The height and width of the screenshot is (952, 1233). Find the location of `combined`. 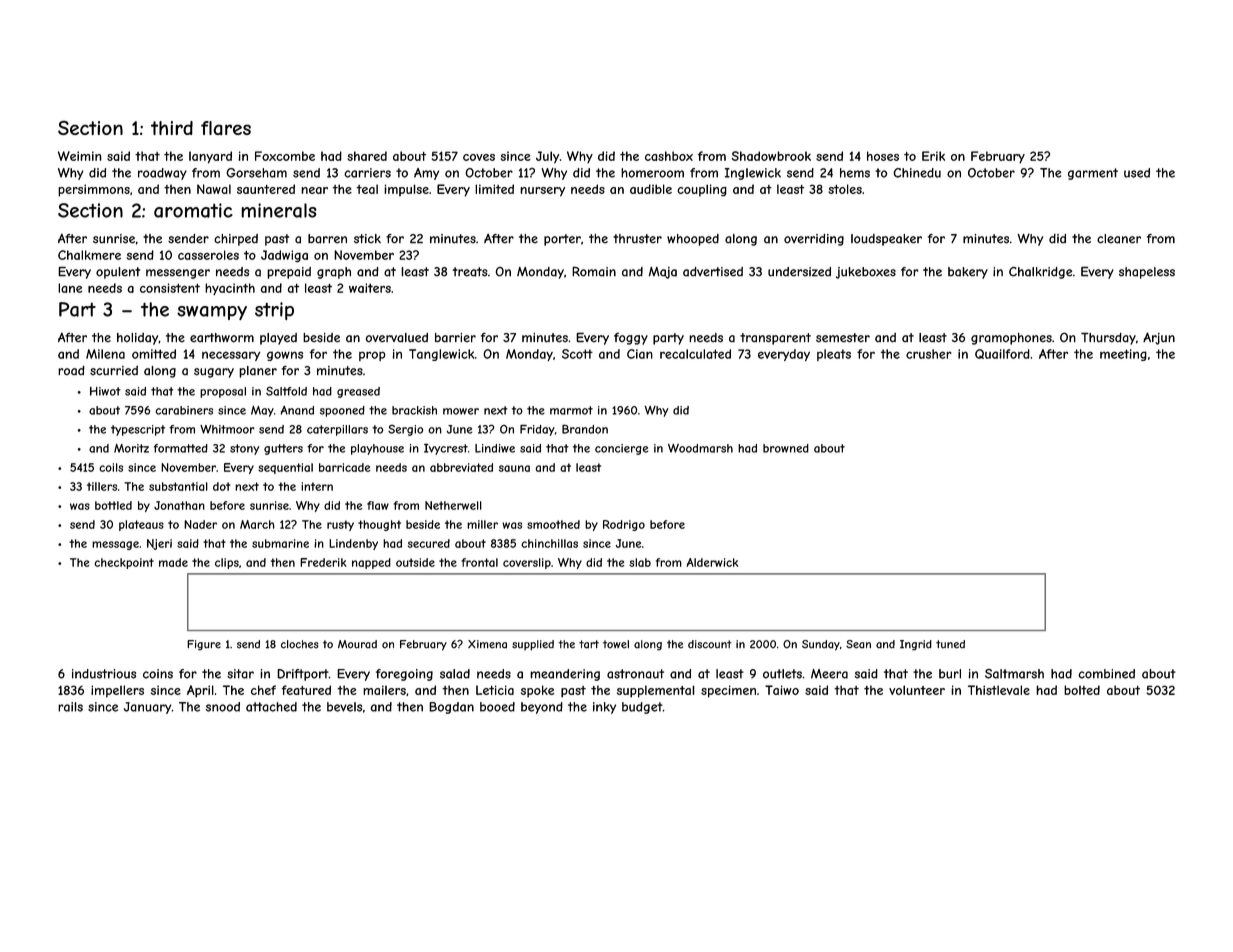

combined is located at coordinates (1106, 674).
